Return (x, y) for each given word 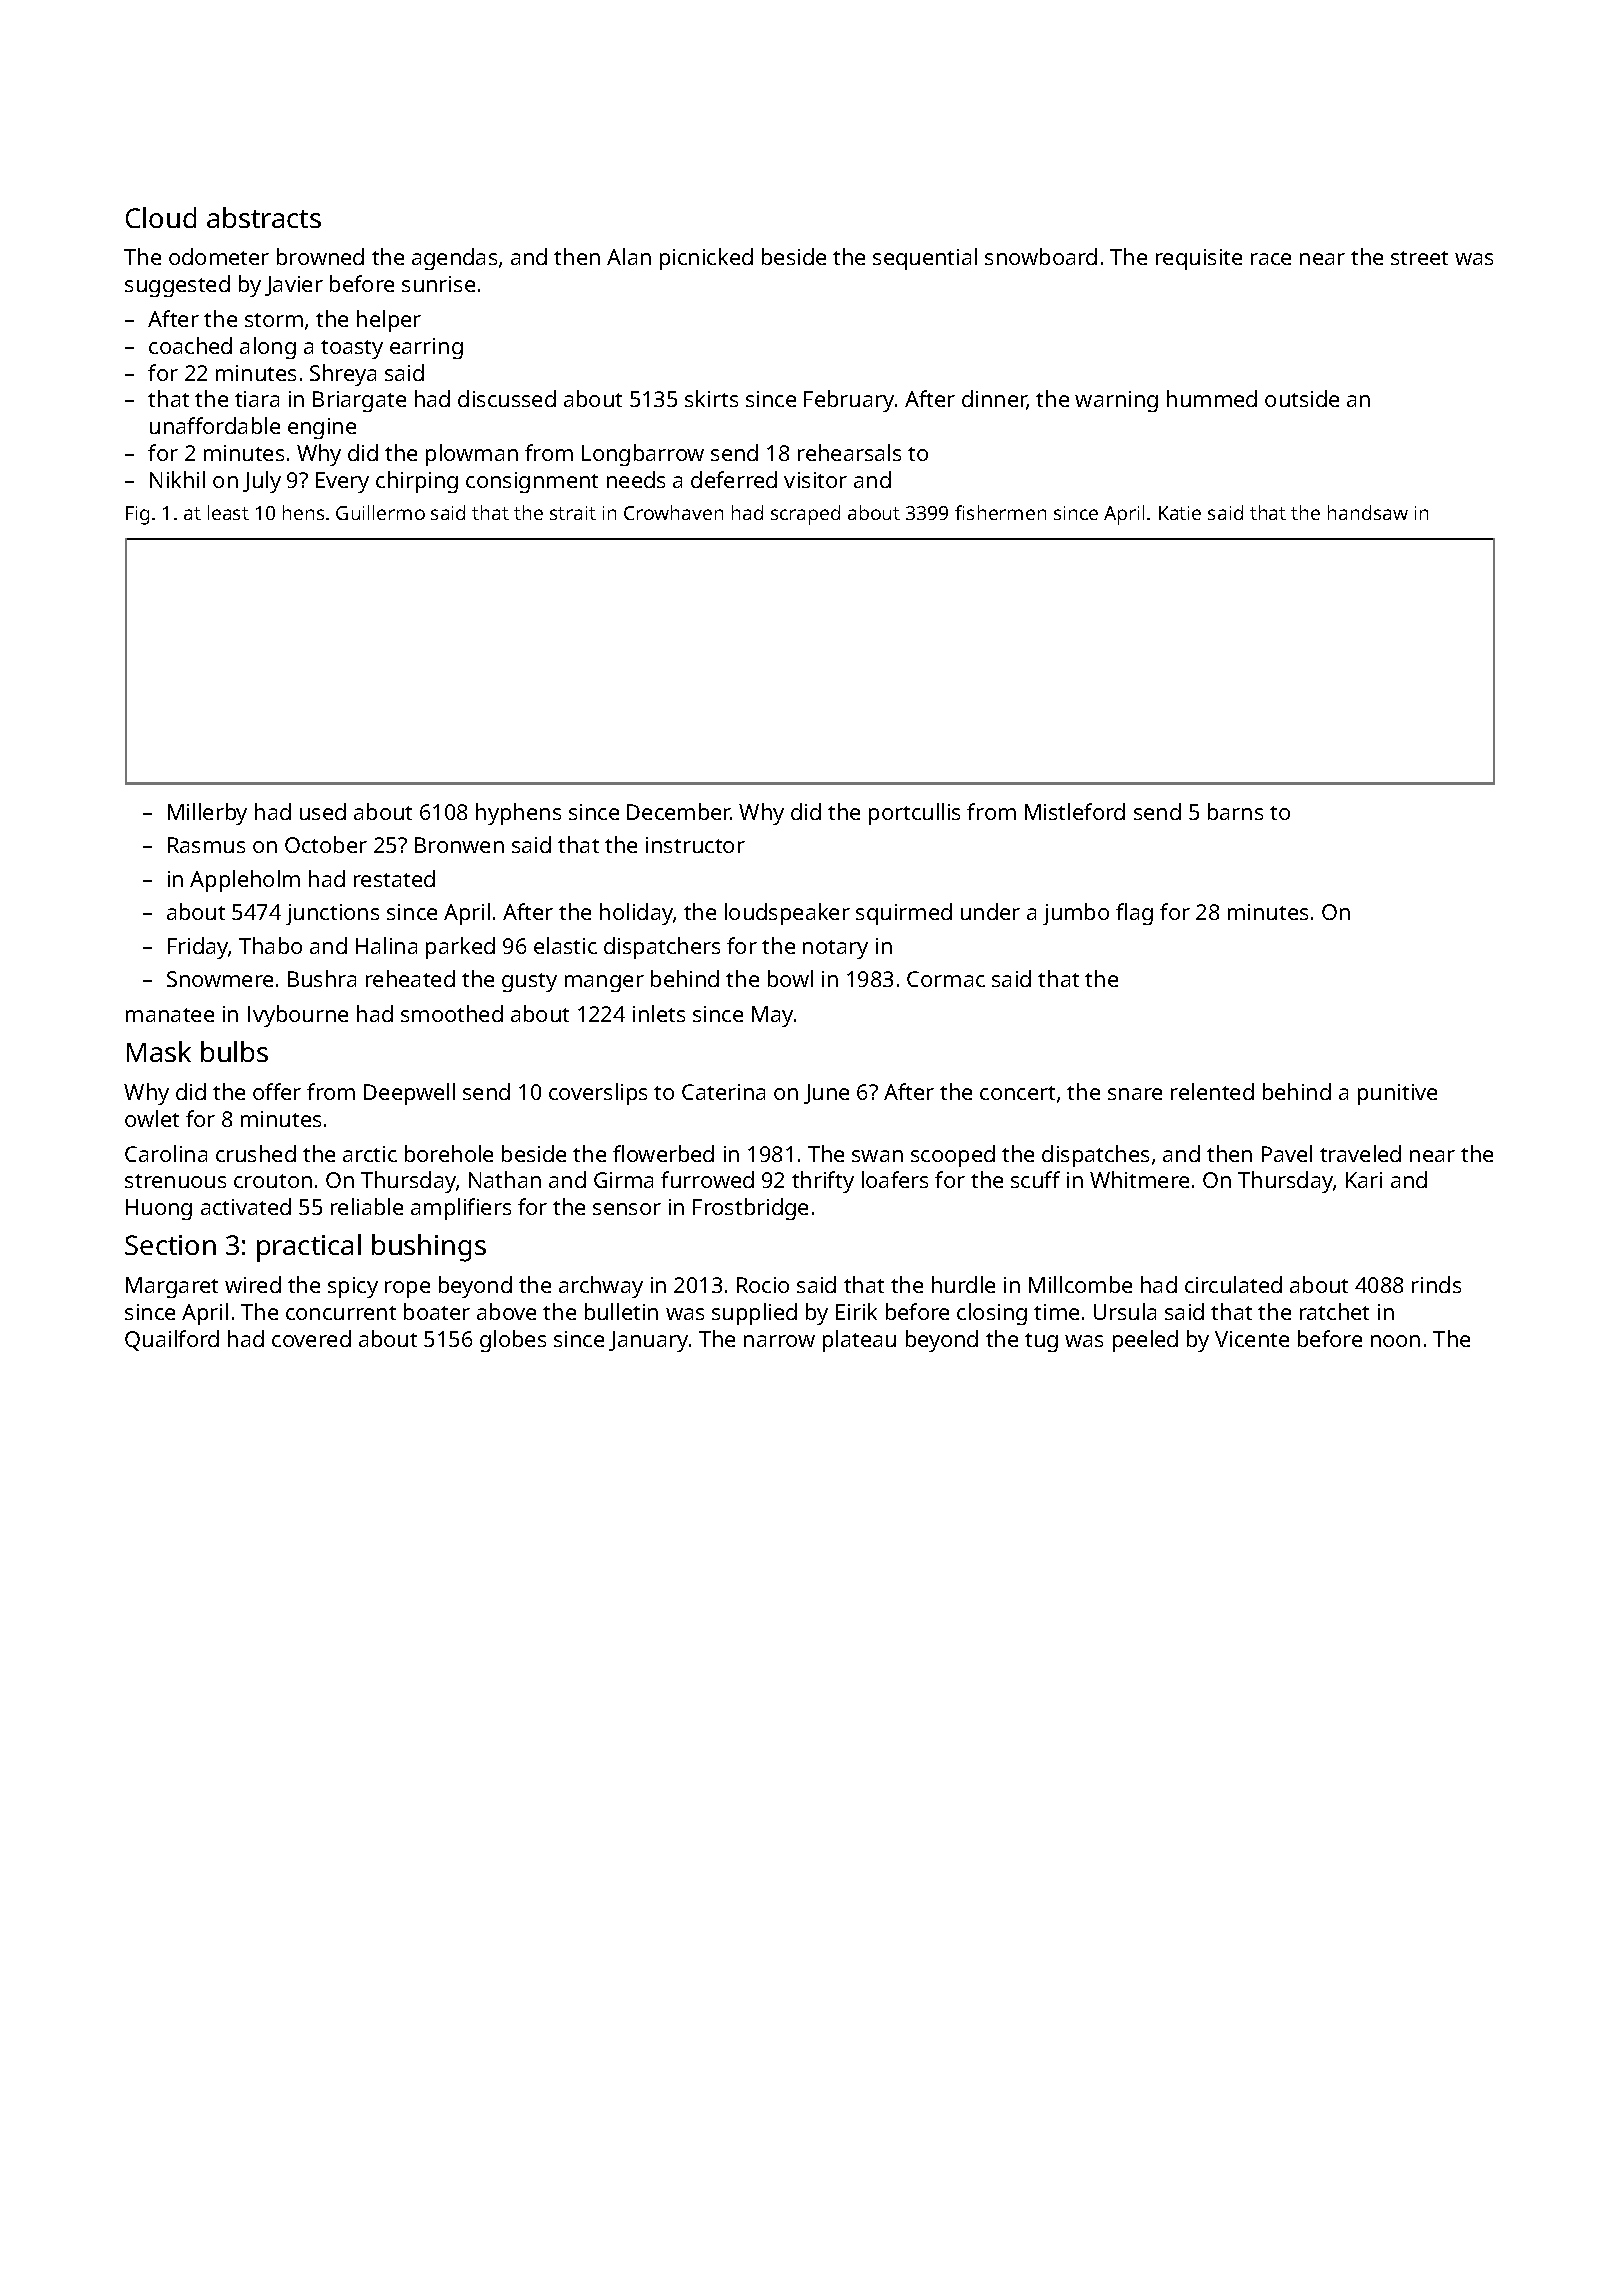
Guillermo (380, 512)
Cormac (946, 979)
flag (1134, 914)
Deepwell (409, 1094)
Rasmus (206, 845)
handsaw (1368, 512)
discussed (507, 398)
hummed (1212, 398)
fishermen (1000, 512)
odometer (219, 256)
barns (1235, 811)
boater (437, 1311)
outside (1302, 398)
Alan (629, 256)
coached (190, 345)
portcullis (914, 814)
